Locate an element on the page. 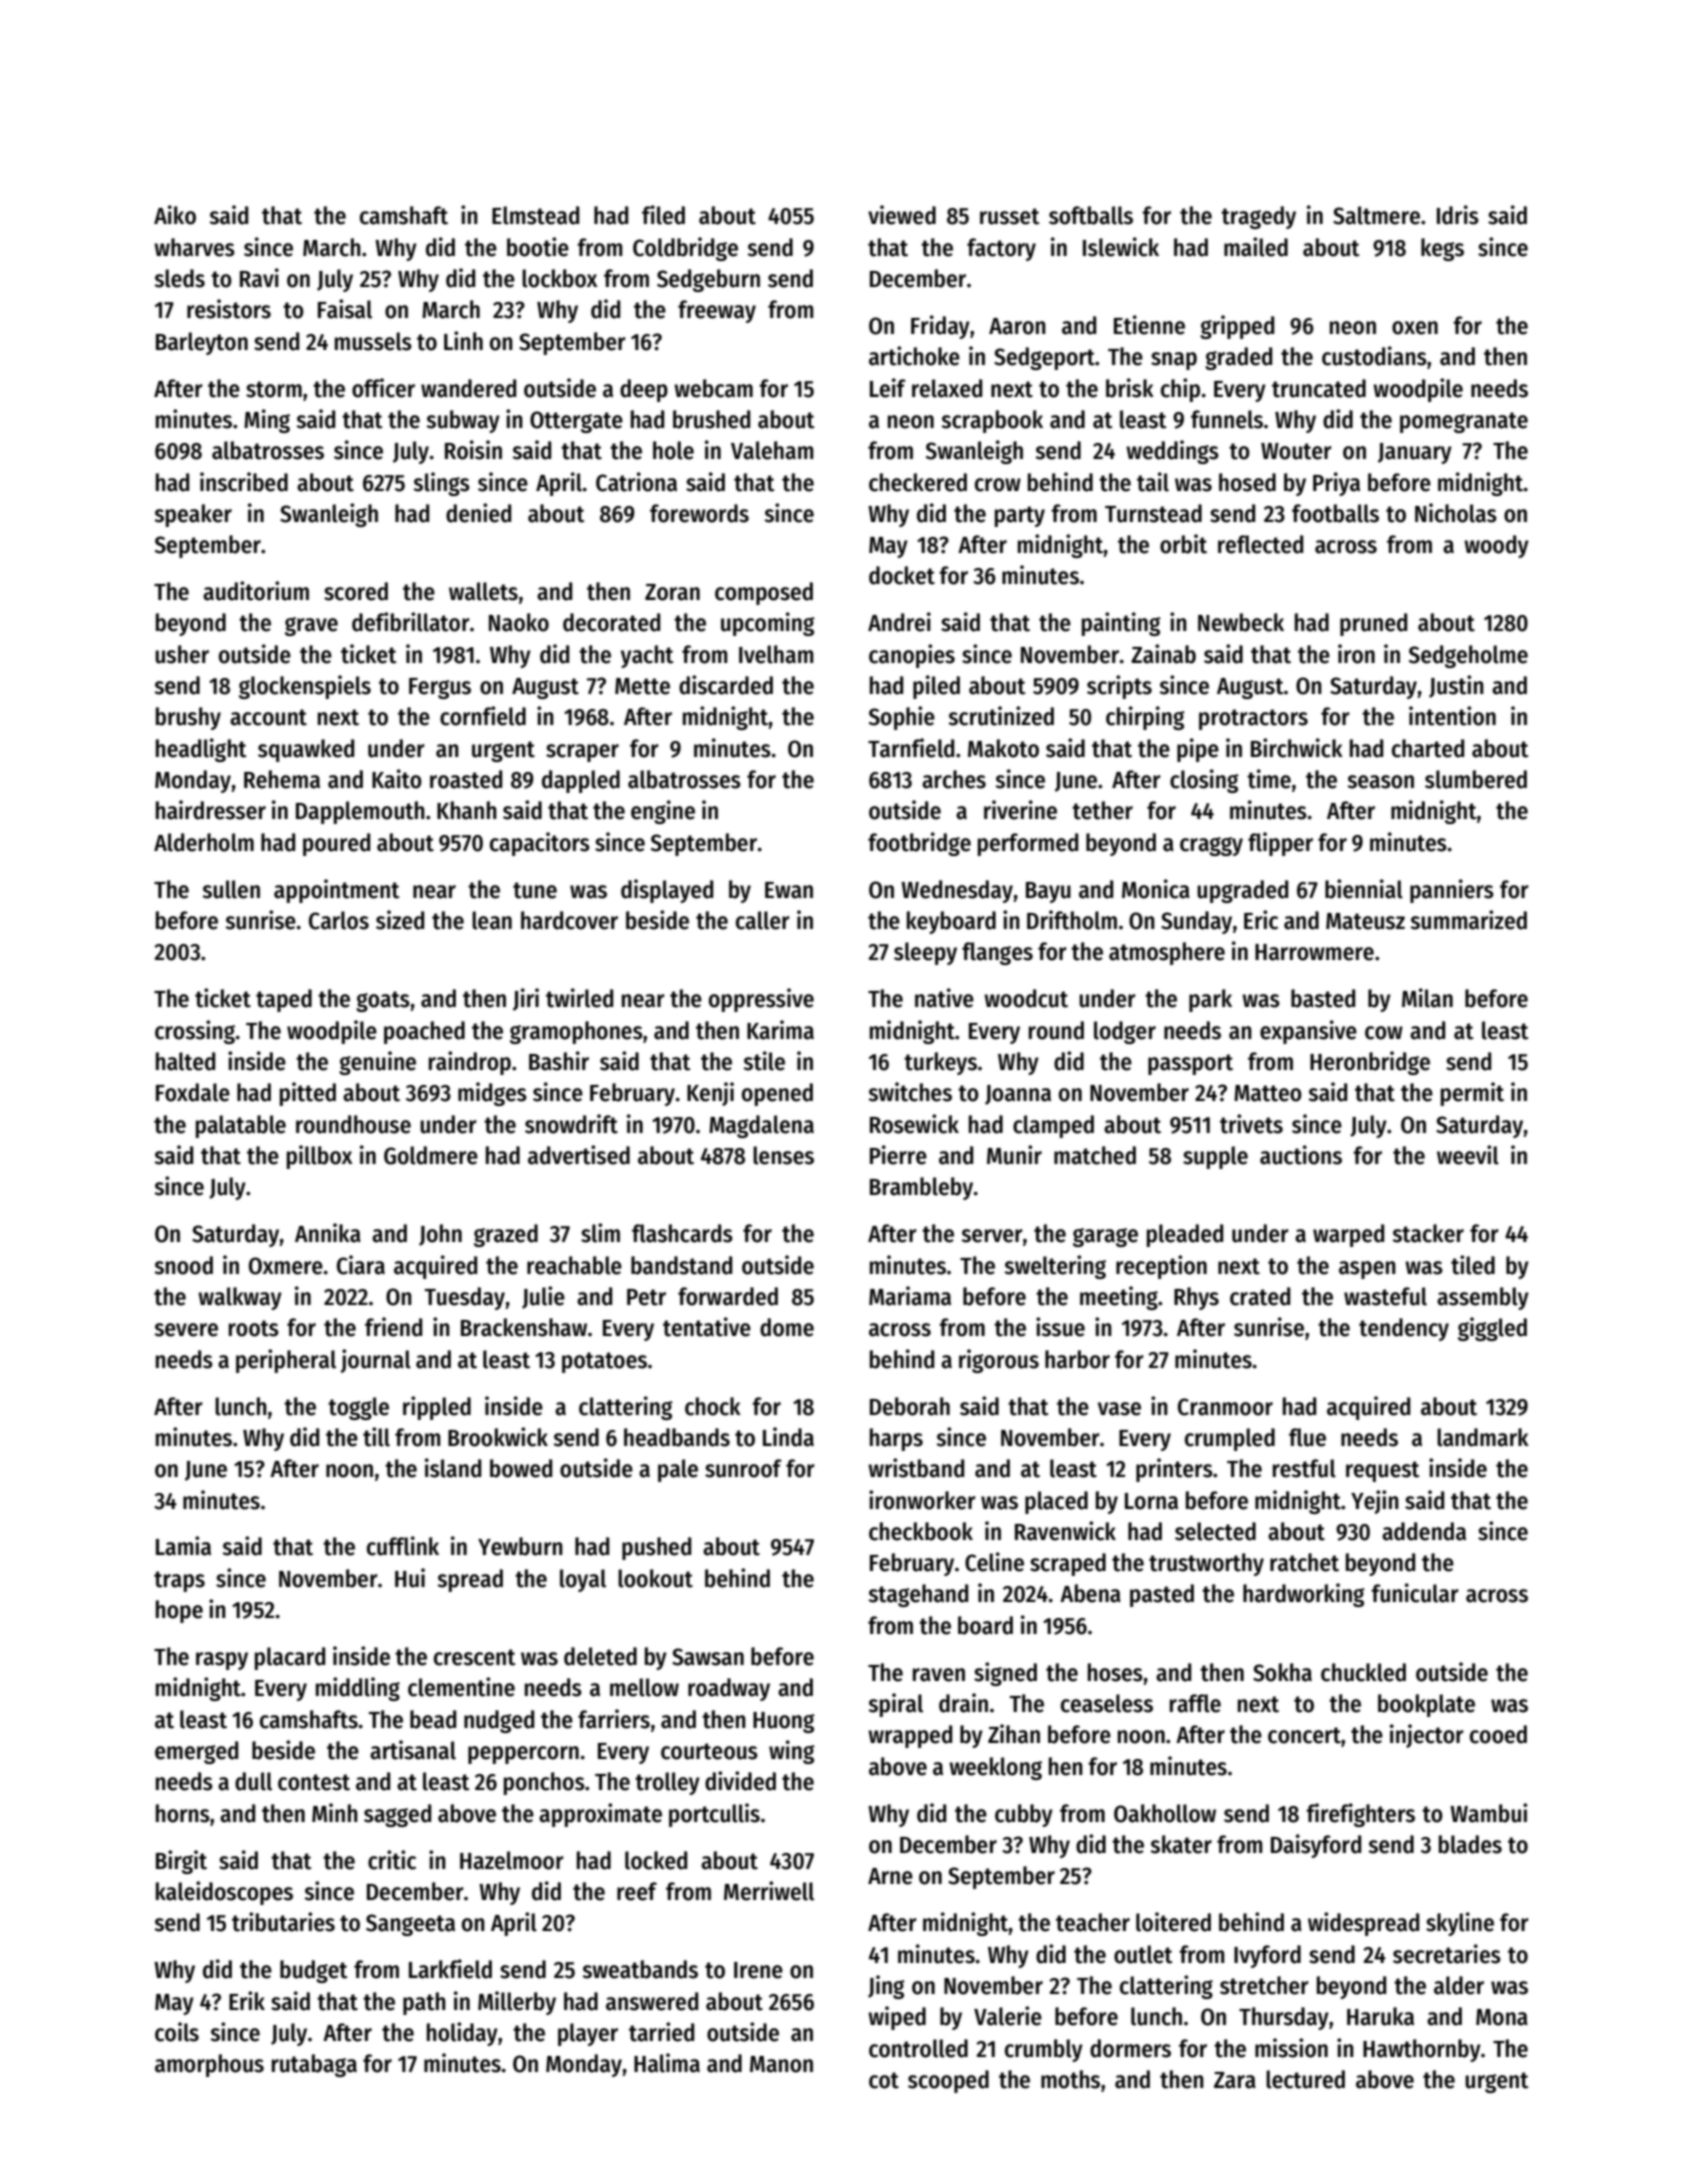  scored is located at coordinates (356, 591).
